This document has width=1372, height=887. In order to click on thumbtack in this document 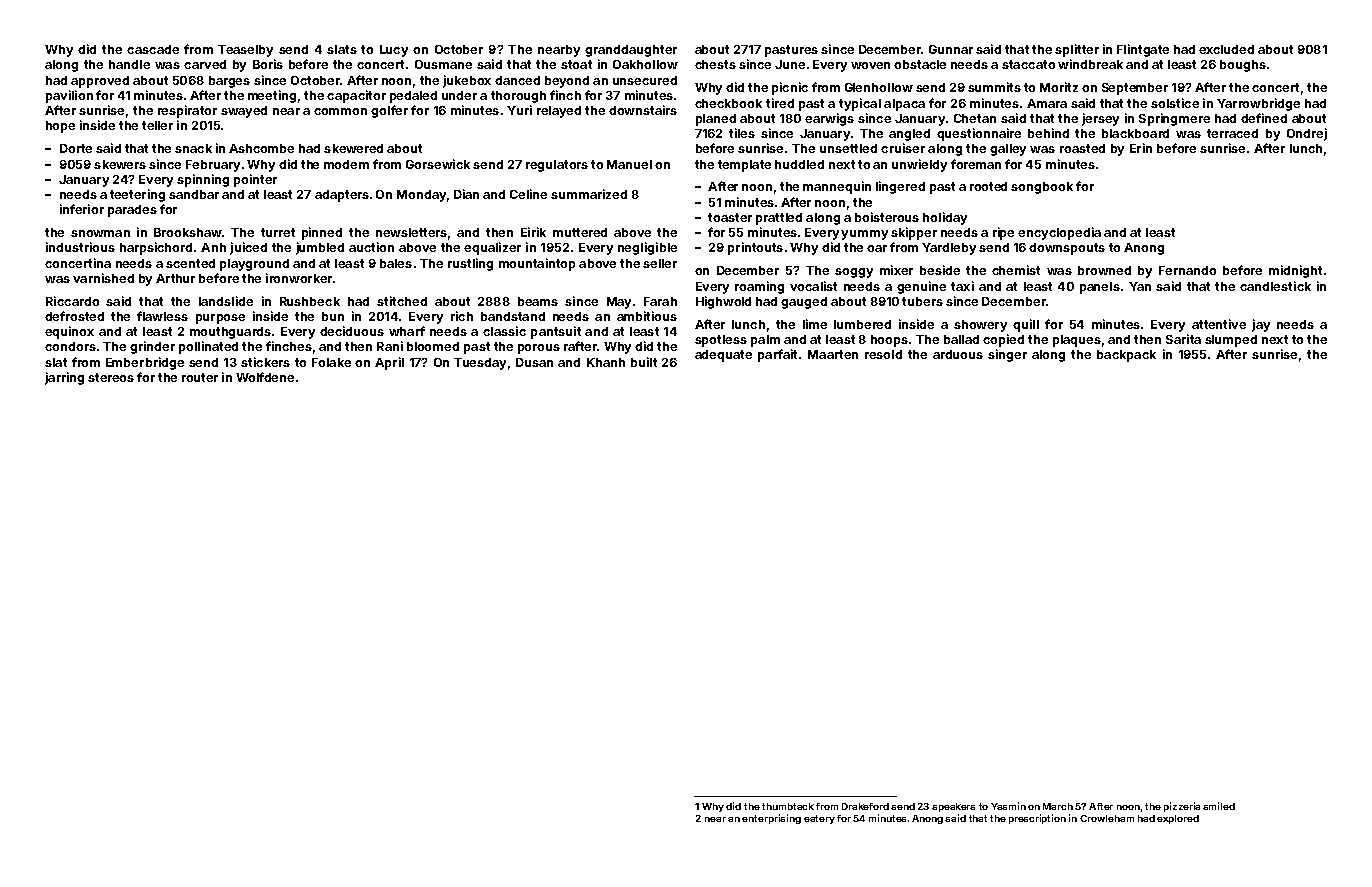, I will do `click(788, 806)`.
